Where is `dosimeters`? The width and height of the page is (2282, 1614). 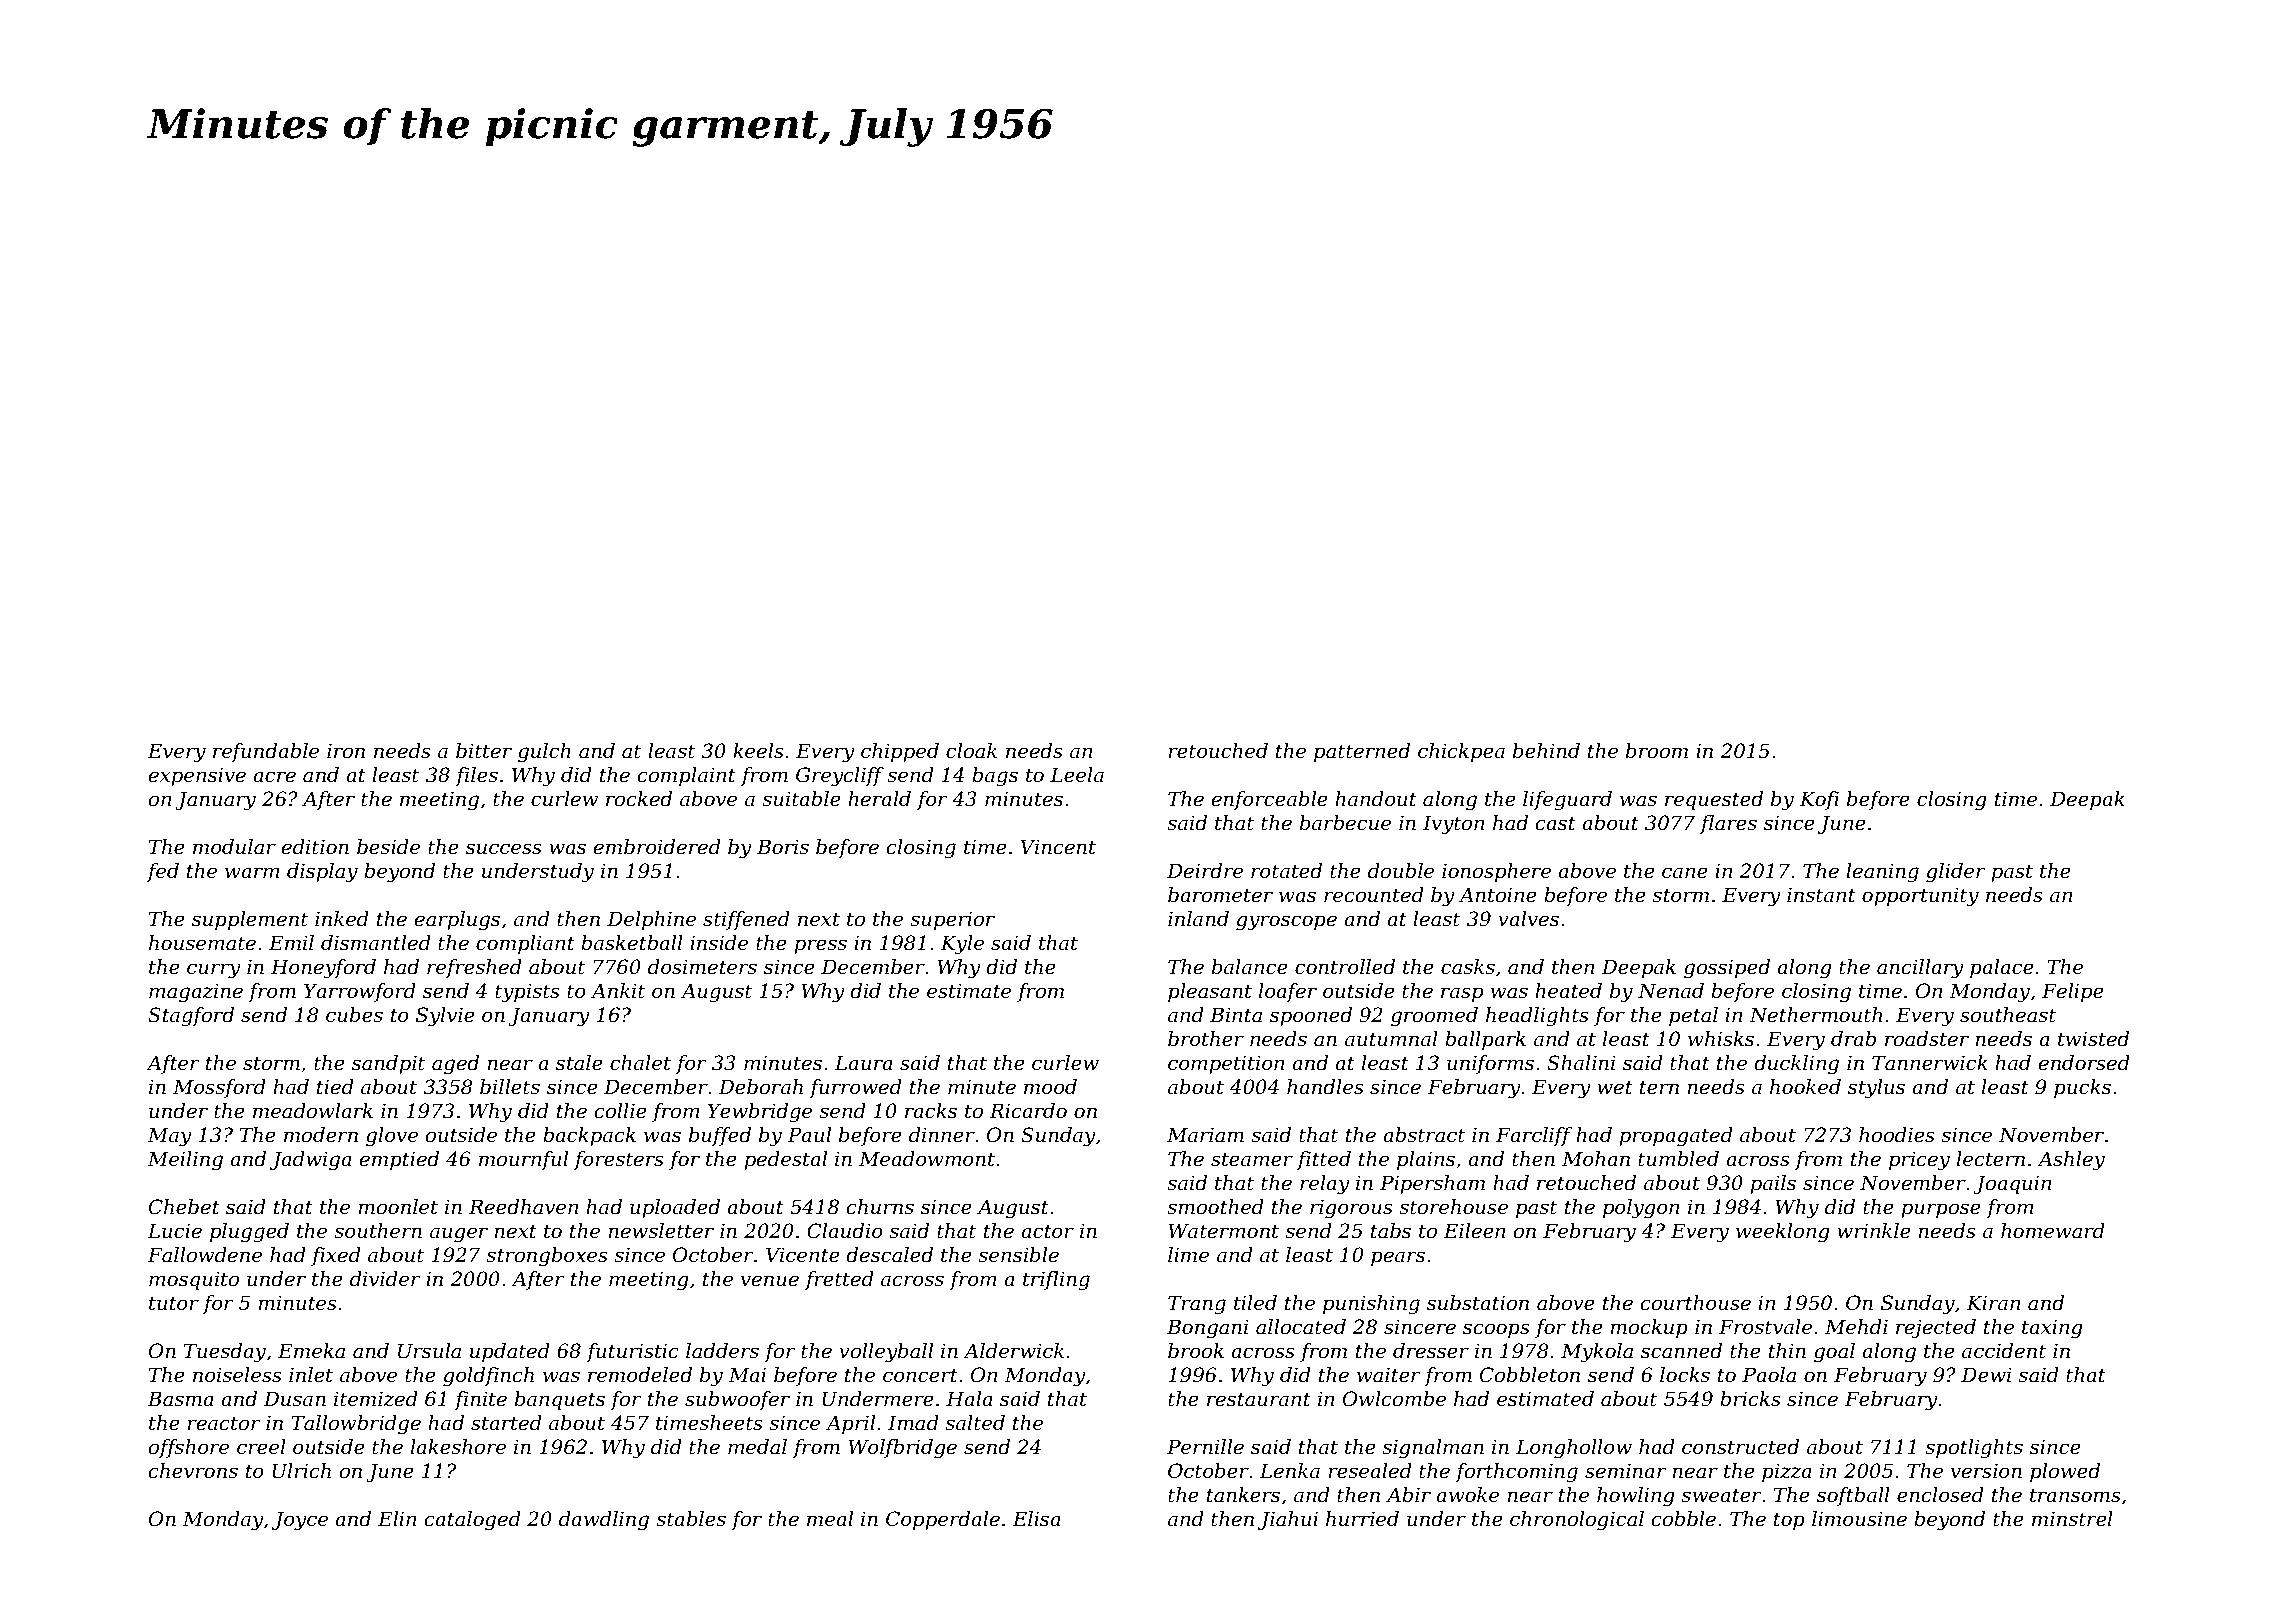 dosimeters is located at coordinates (702, 967).
